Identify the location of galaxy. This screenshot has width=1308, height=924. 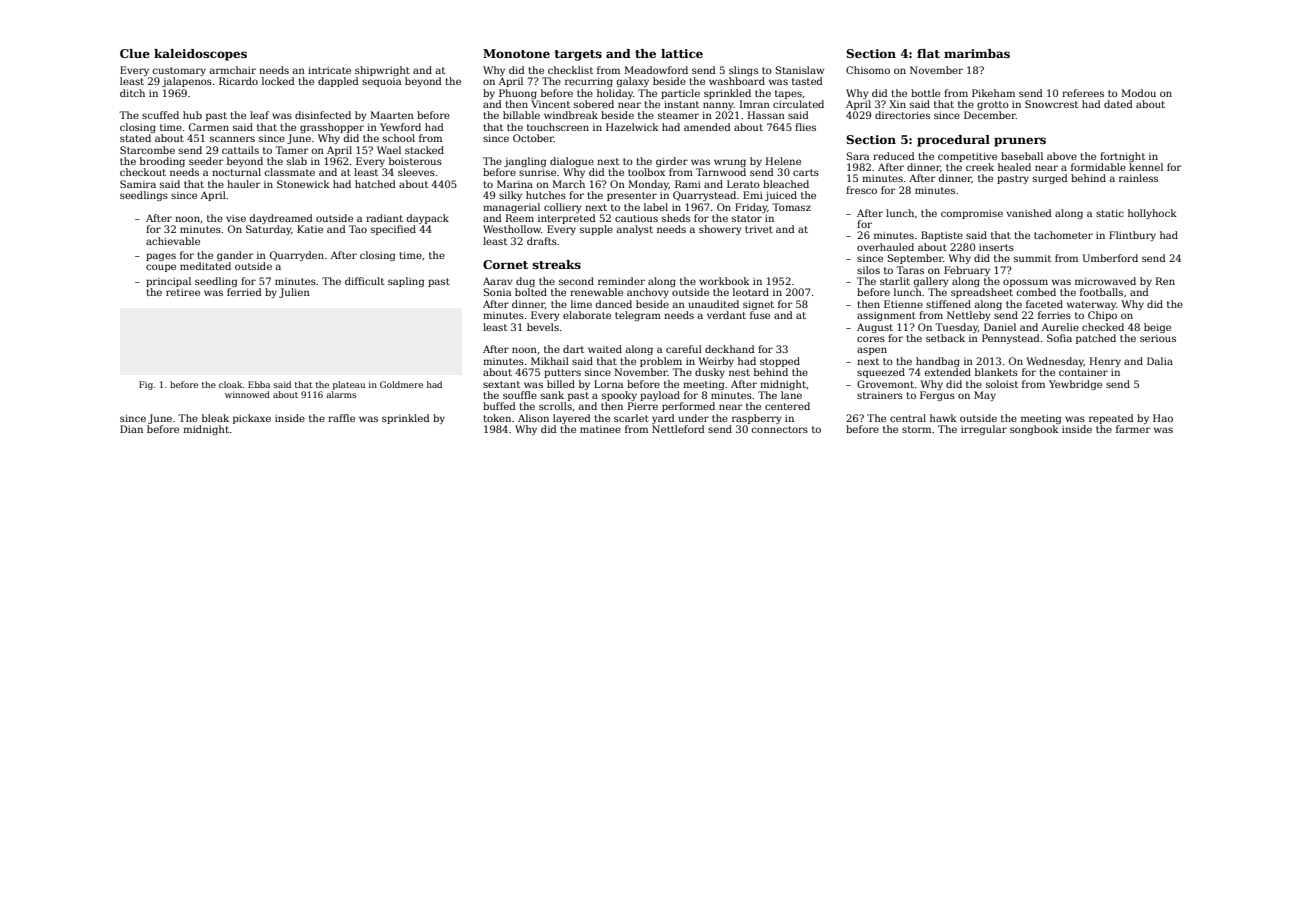
(632, 82).
